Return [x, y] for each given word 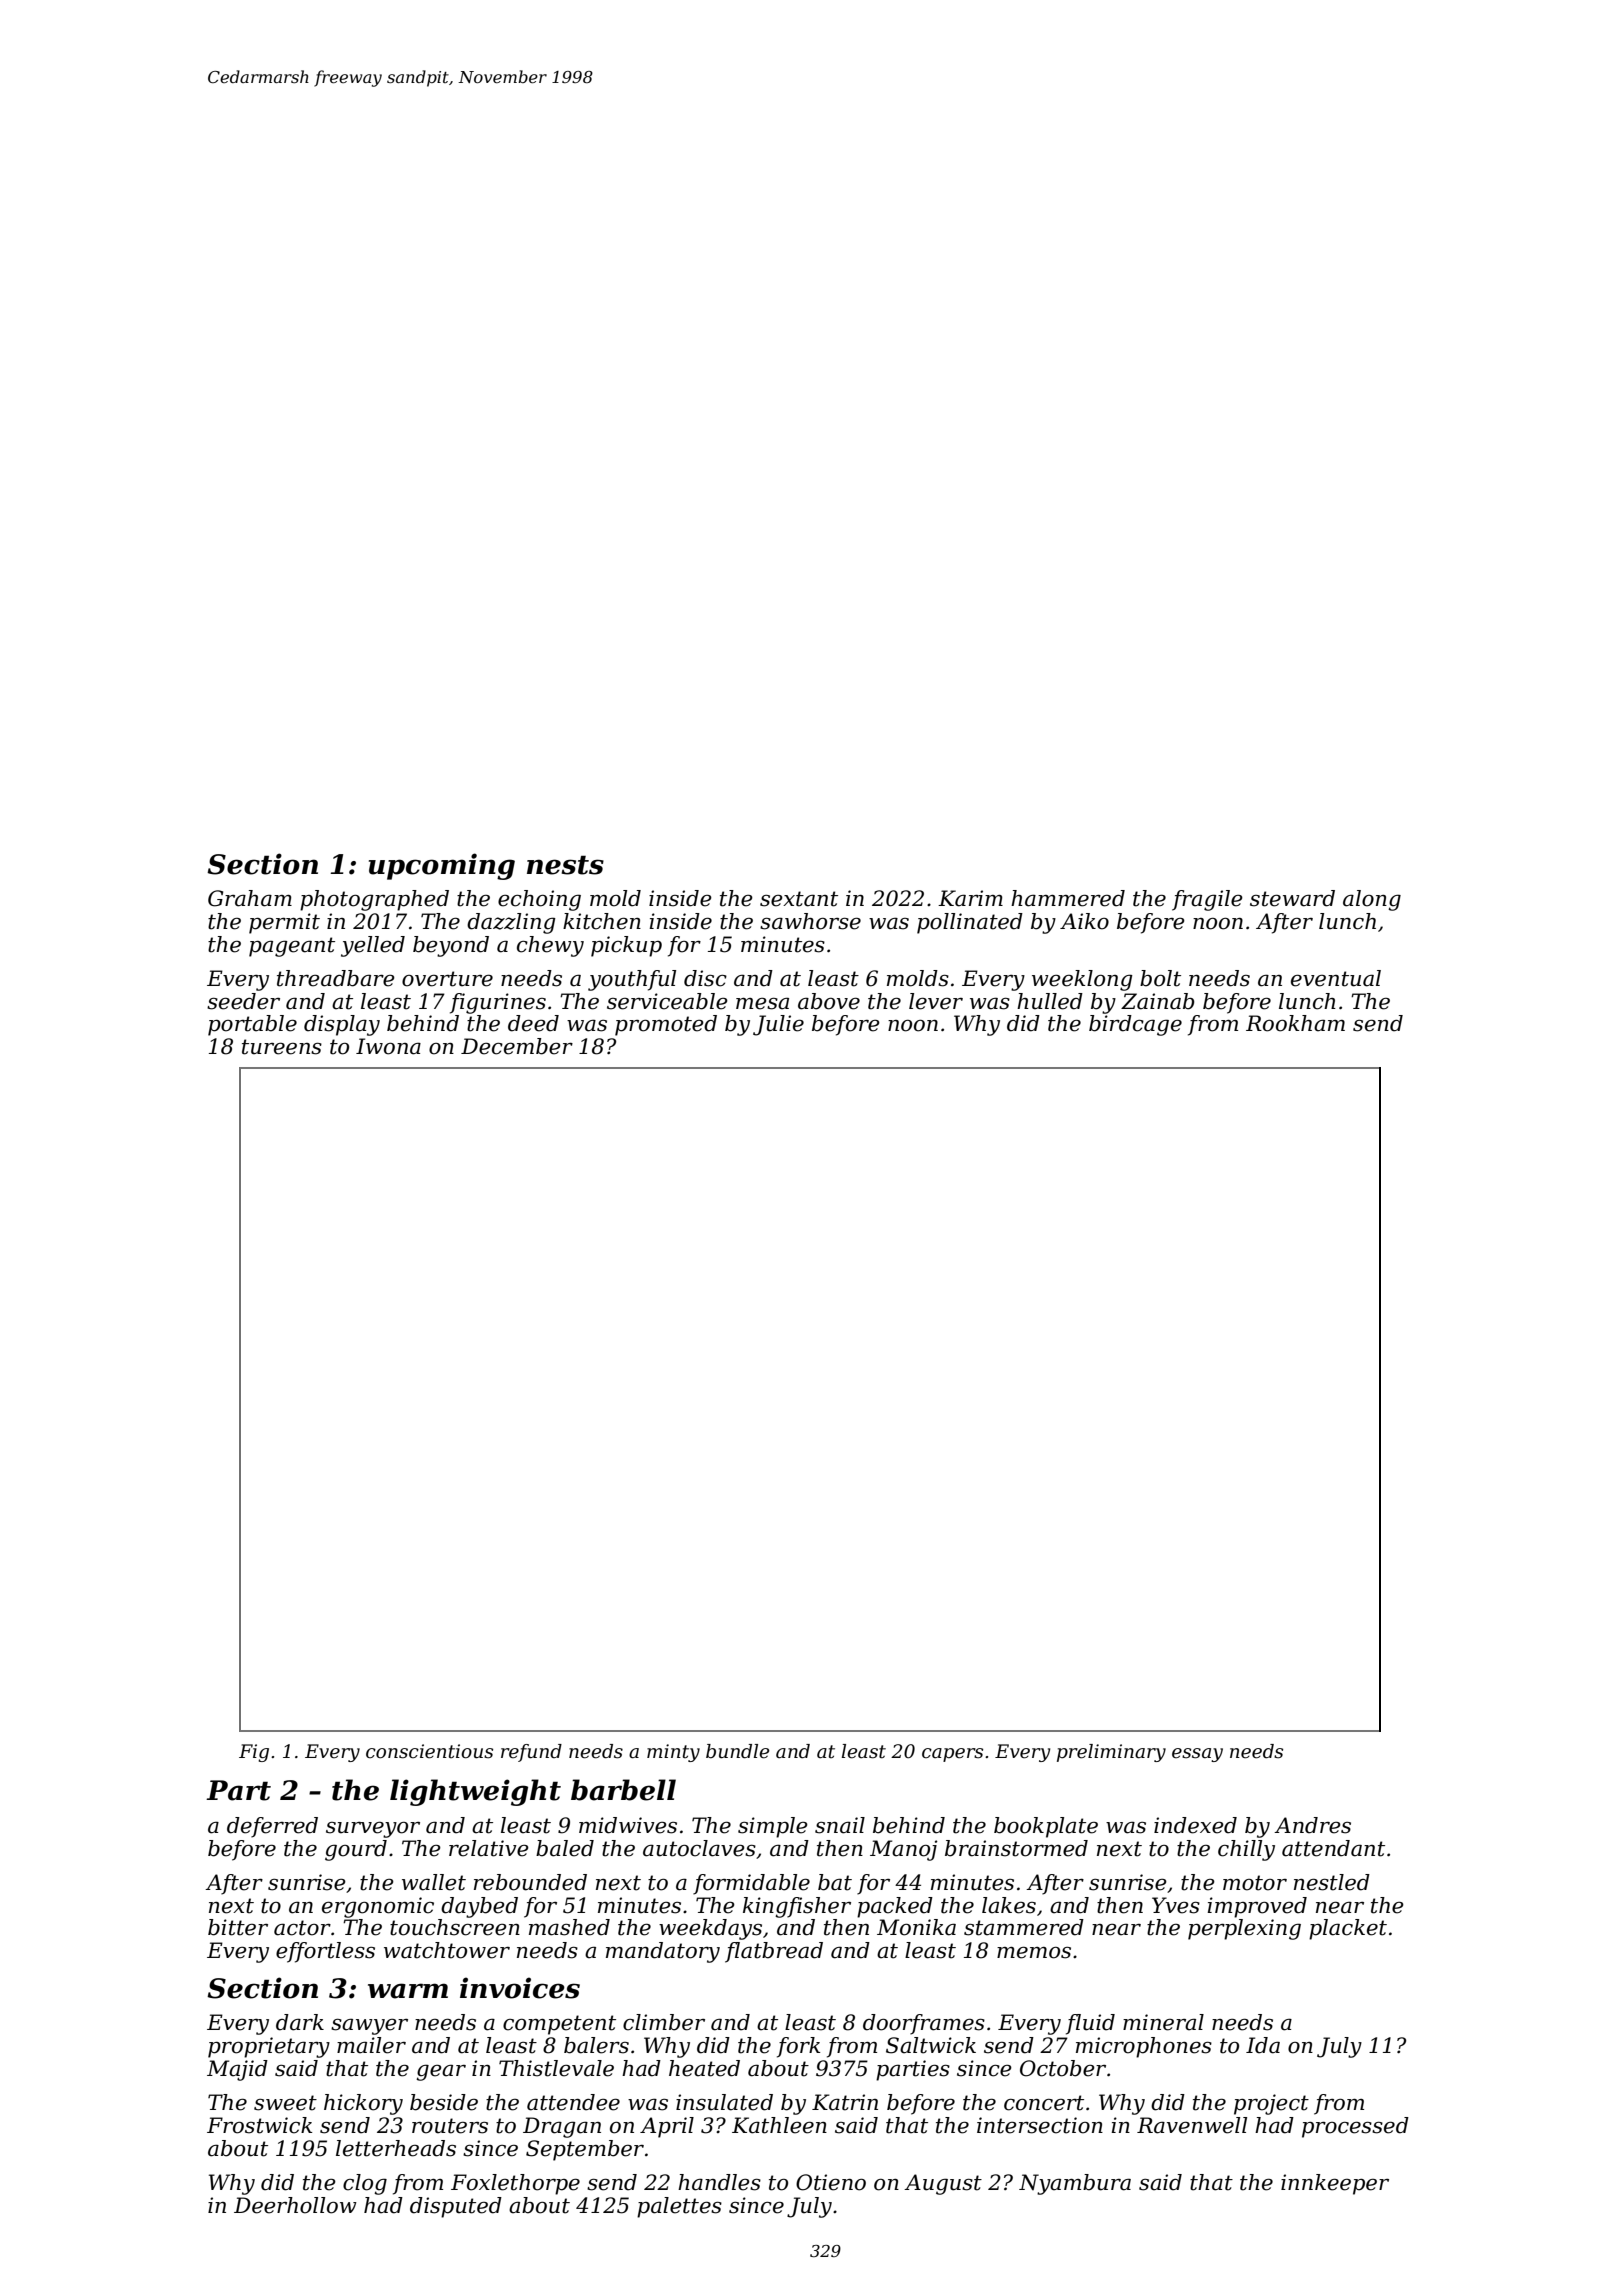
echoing [539, 900]
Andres [1312, 1825]
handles [719, 2182]
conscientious [429, 1751]
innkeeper [1335, 2184]
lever [936, 1001]
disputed [456, 2207]
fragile [1207, 900]
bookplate [1046, 1827]
